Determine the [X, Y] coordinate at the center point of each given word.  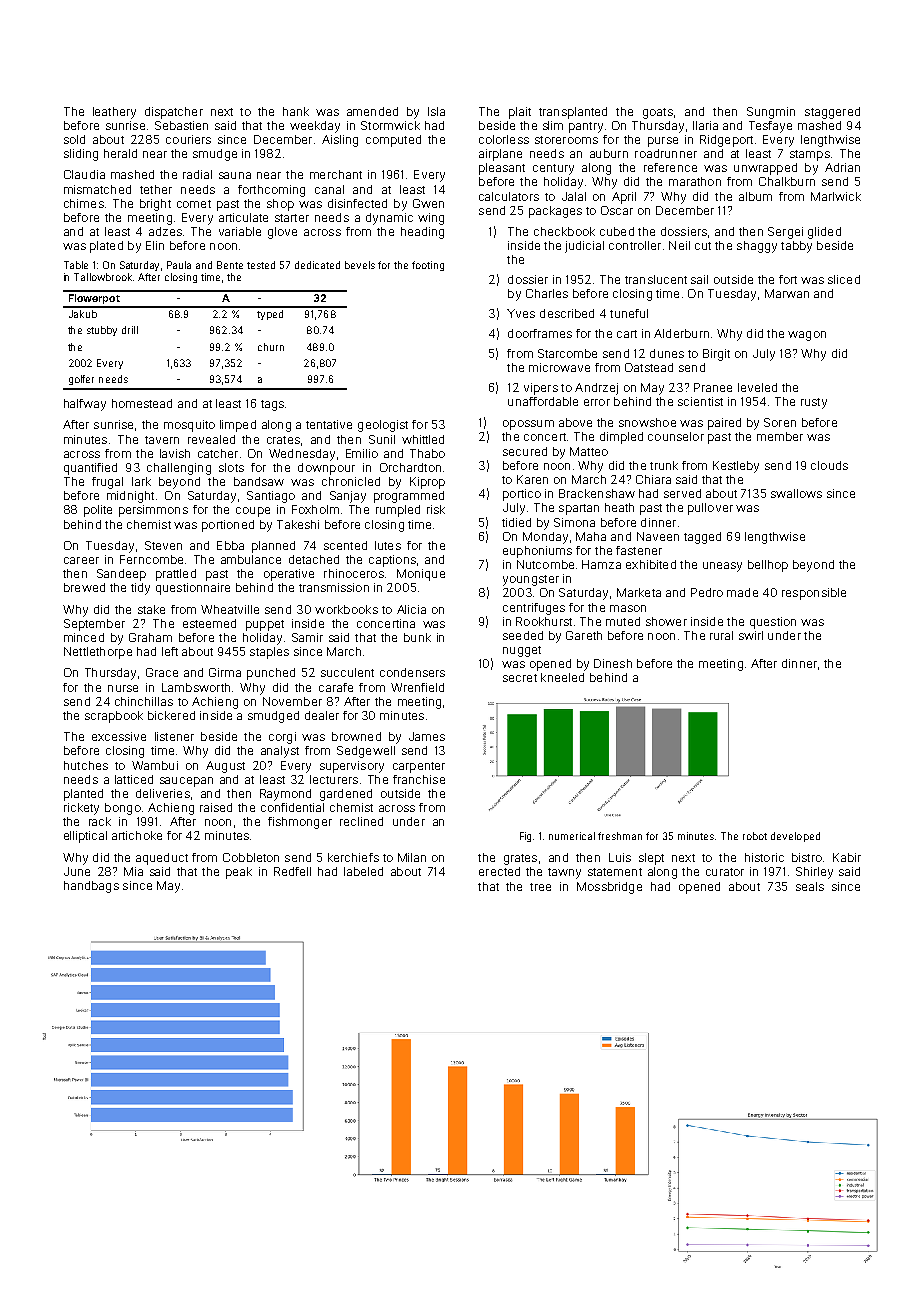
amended [372, 111]
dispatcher [174, 113]
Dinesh [613, 663]
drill [130, 330]
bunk [417, 637]
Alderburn [681, 333]
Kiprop [427, 483]
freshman [620, 836]
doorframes [540, 333]
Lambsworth [196, 687]
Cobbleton [251, 857]
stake [151, 609]
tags [272, 405]
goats [658, 113]
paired [724, 424]
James [427, 736]
